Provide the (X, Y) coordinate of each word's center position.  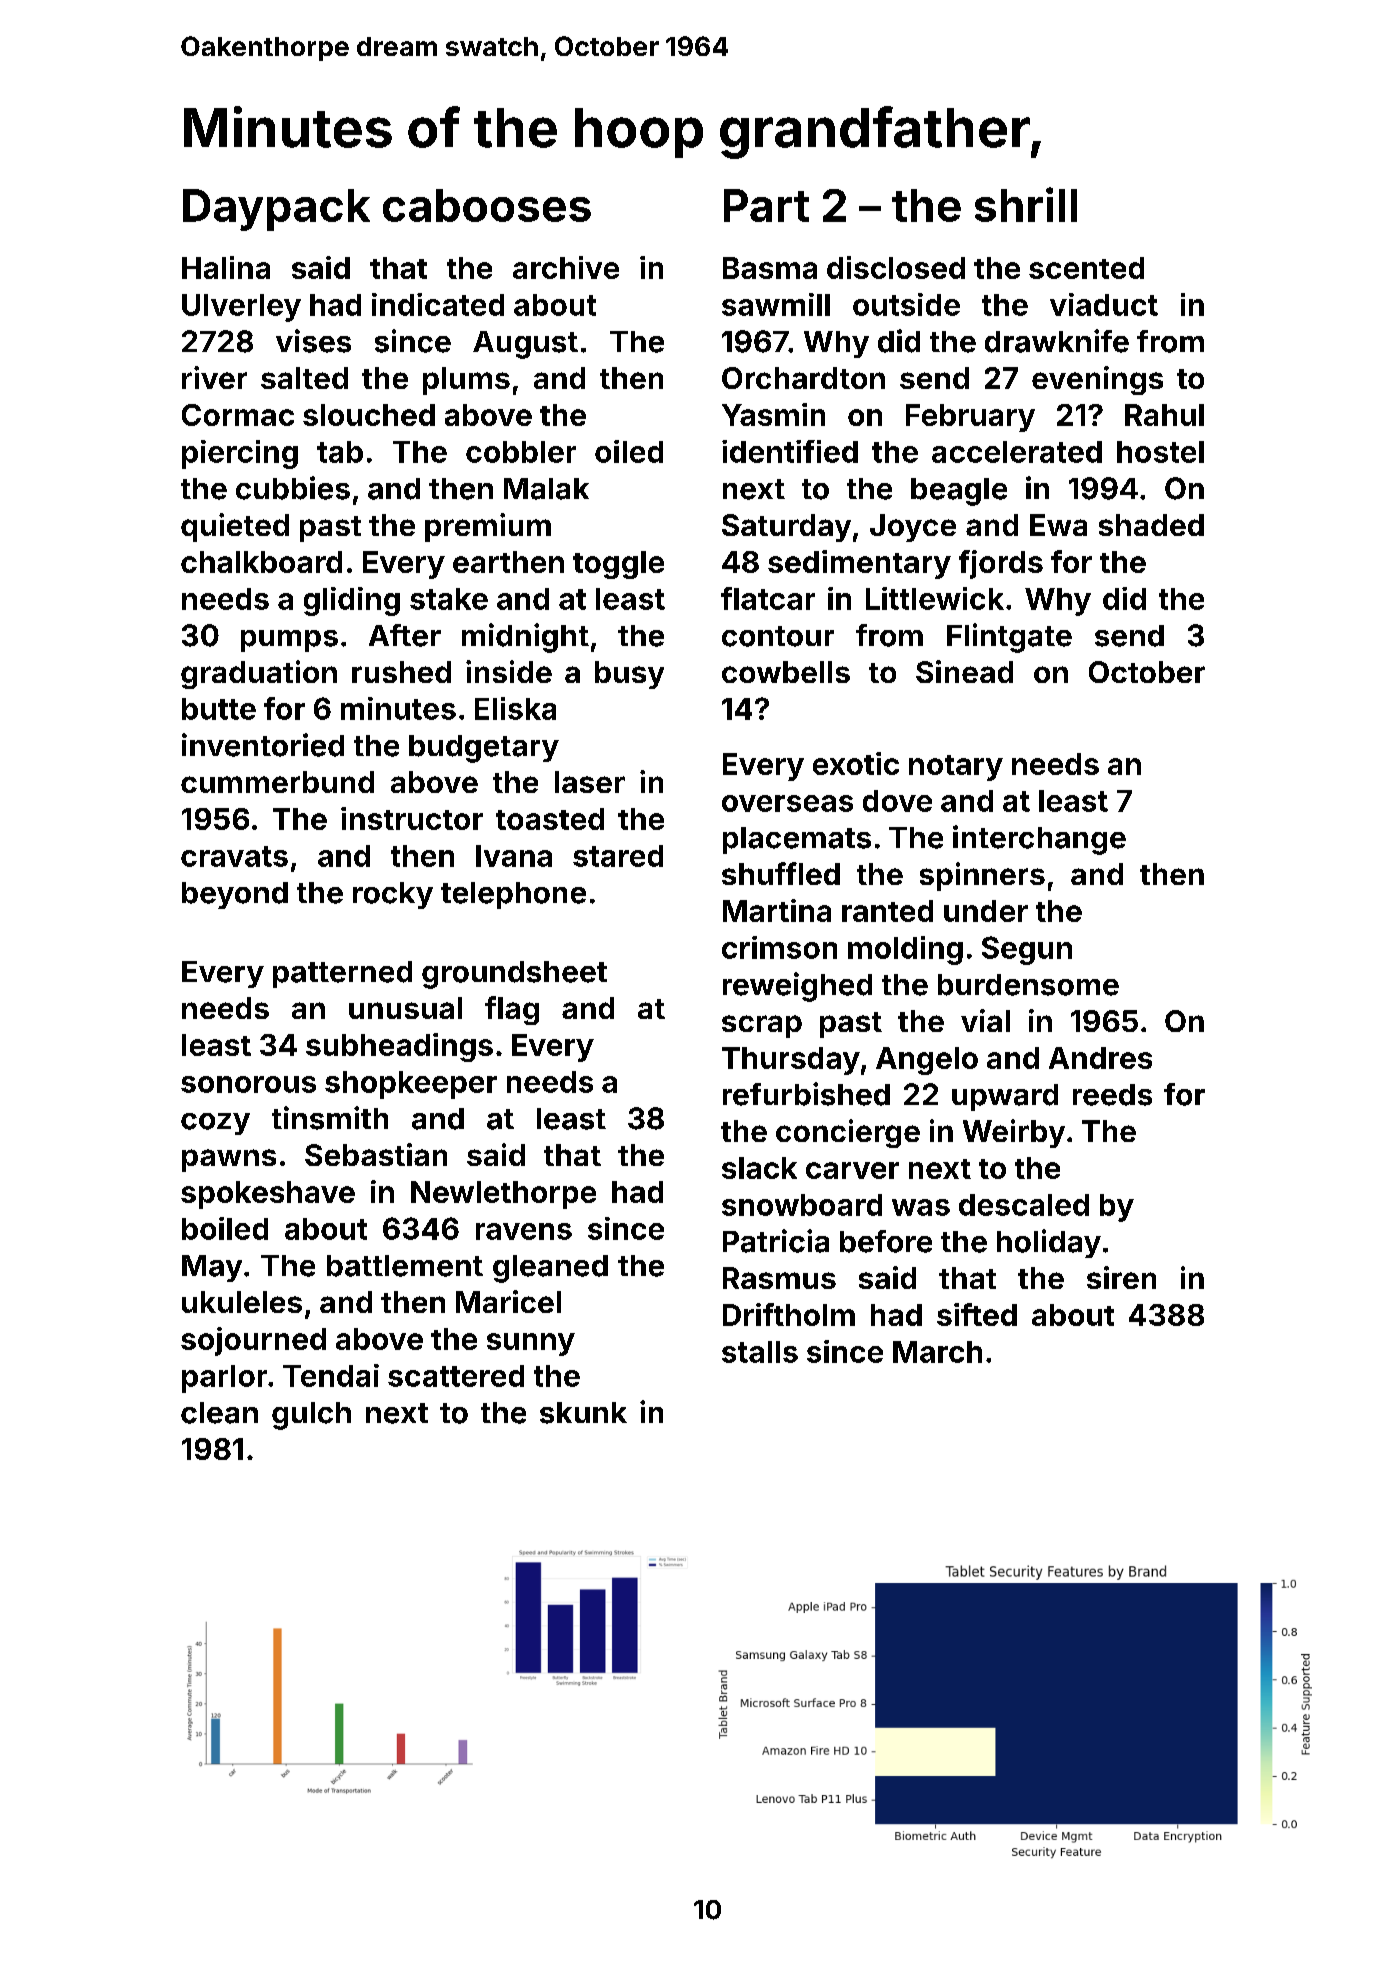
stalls (760, 1352)
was (921, 1207)
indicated (438, 304)
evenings (1097, 380)
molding (905, 950)
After (405, 635)
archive (566, 267)
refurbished (806, 1094)
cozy (215, 1124)
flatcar (768, 598)
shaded (1151, 525)
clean (219, 1413)
